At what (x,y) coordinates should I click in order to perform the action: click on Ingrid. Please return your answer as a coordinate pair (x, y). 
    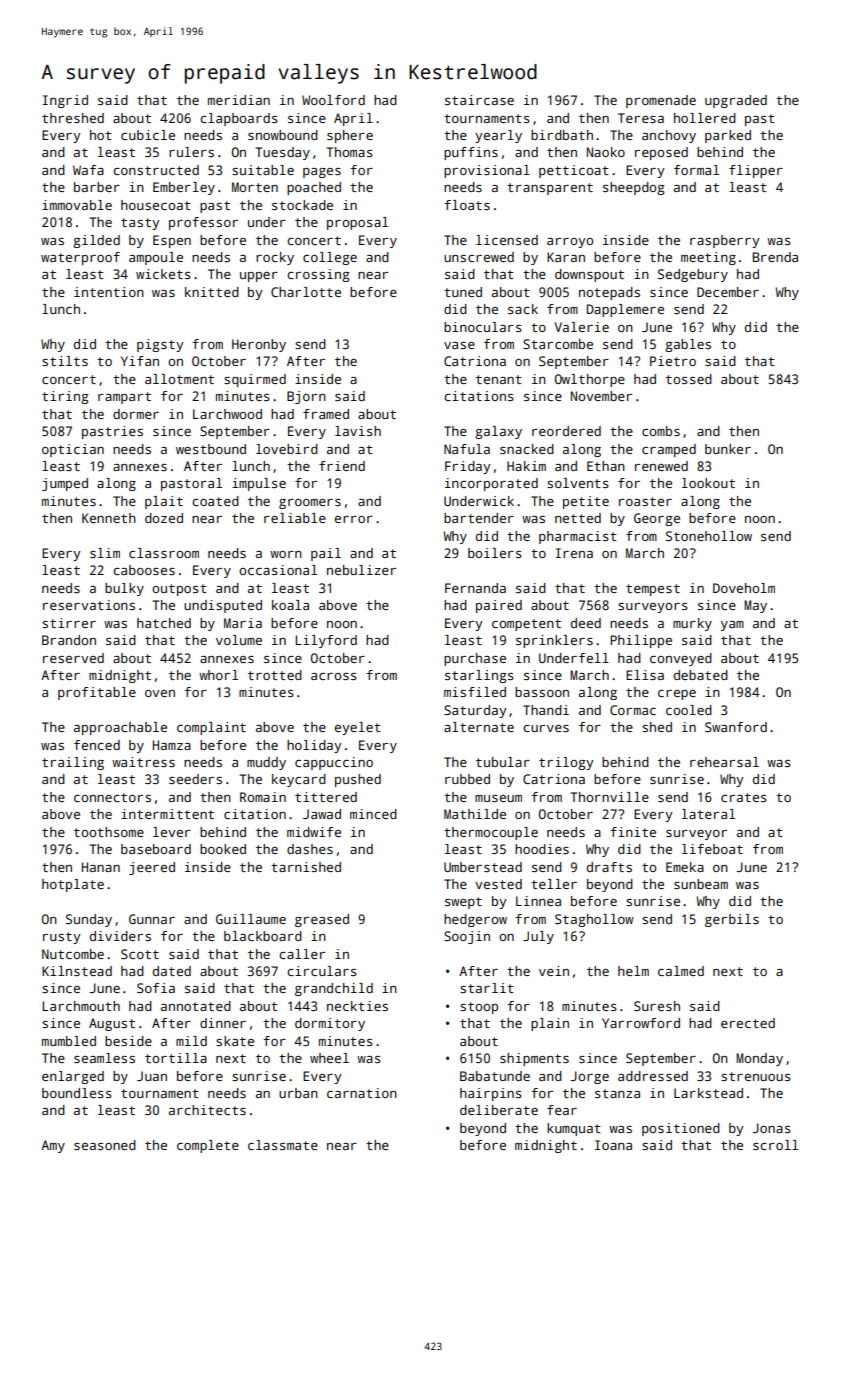
    Looking at the image, I should click on (65, 101).
